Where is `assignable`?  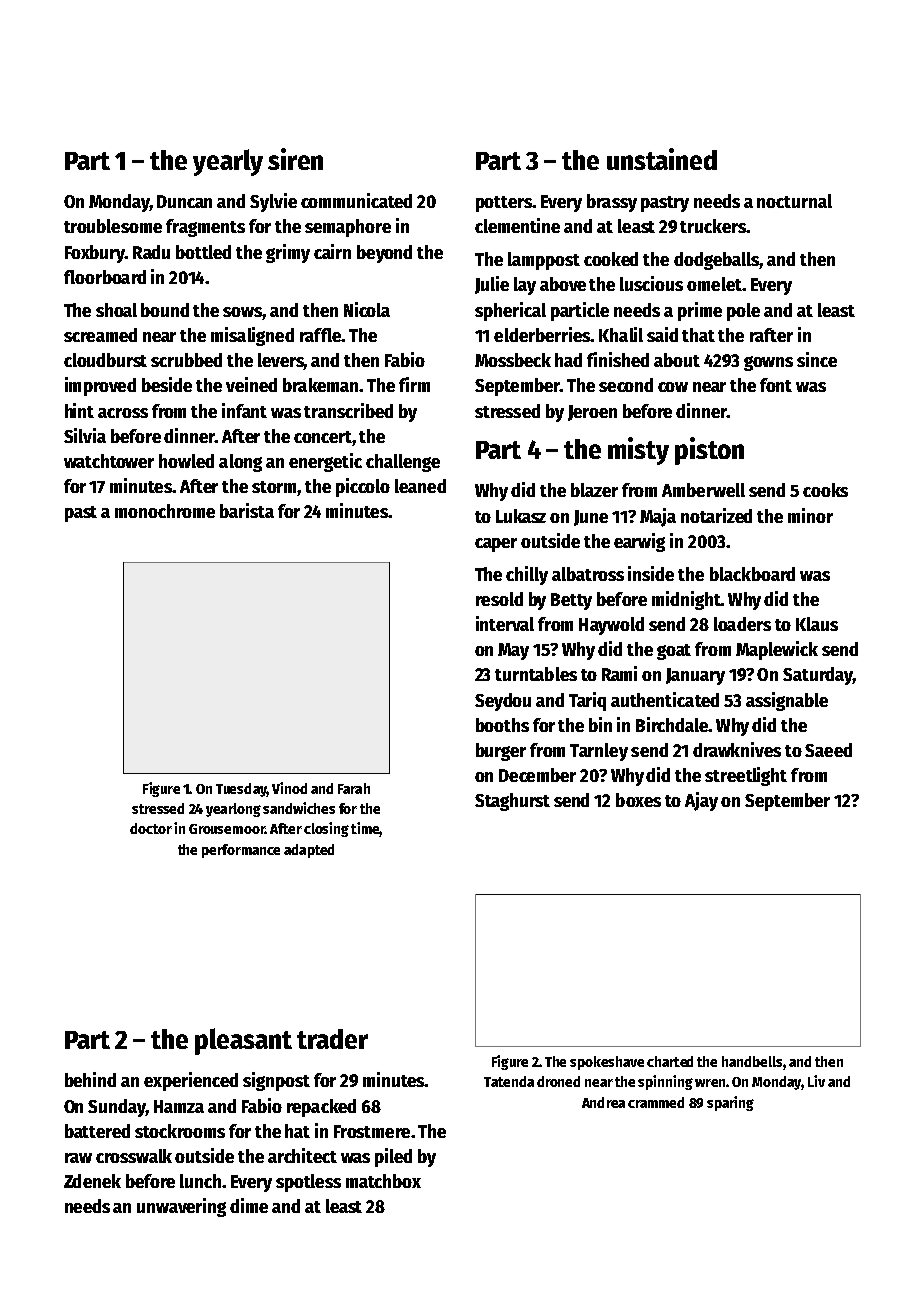
assignable is located at coordinates (787, 701).
